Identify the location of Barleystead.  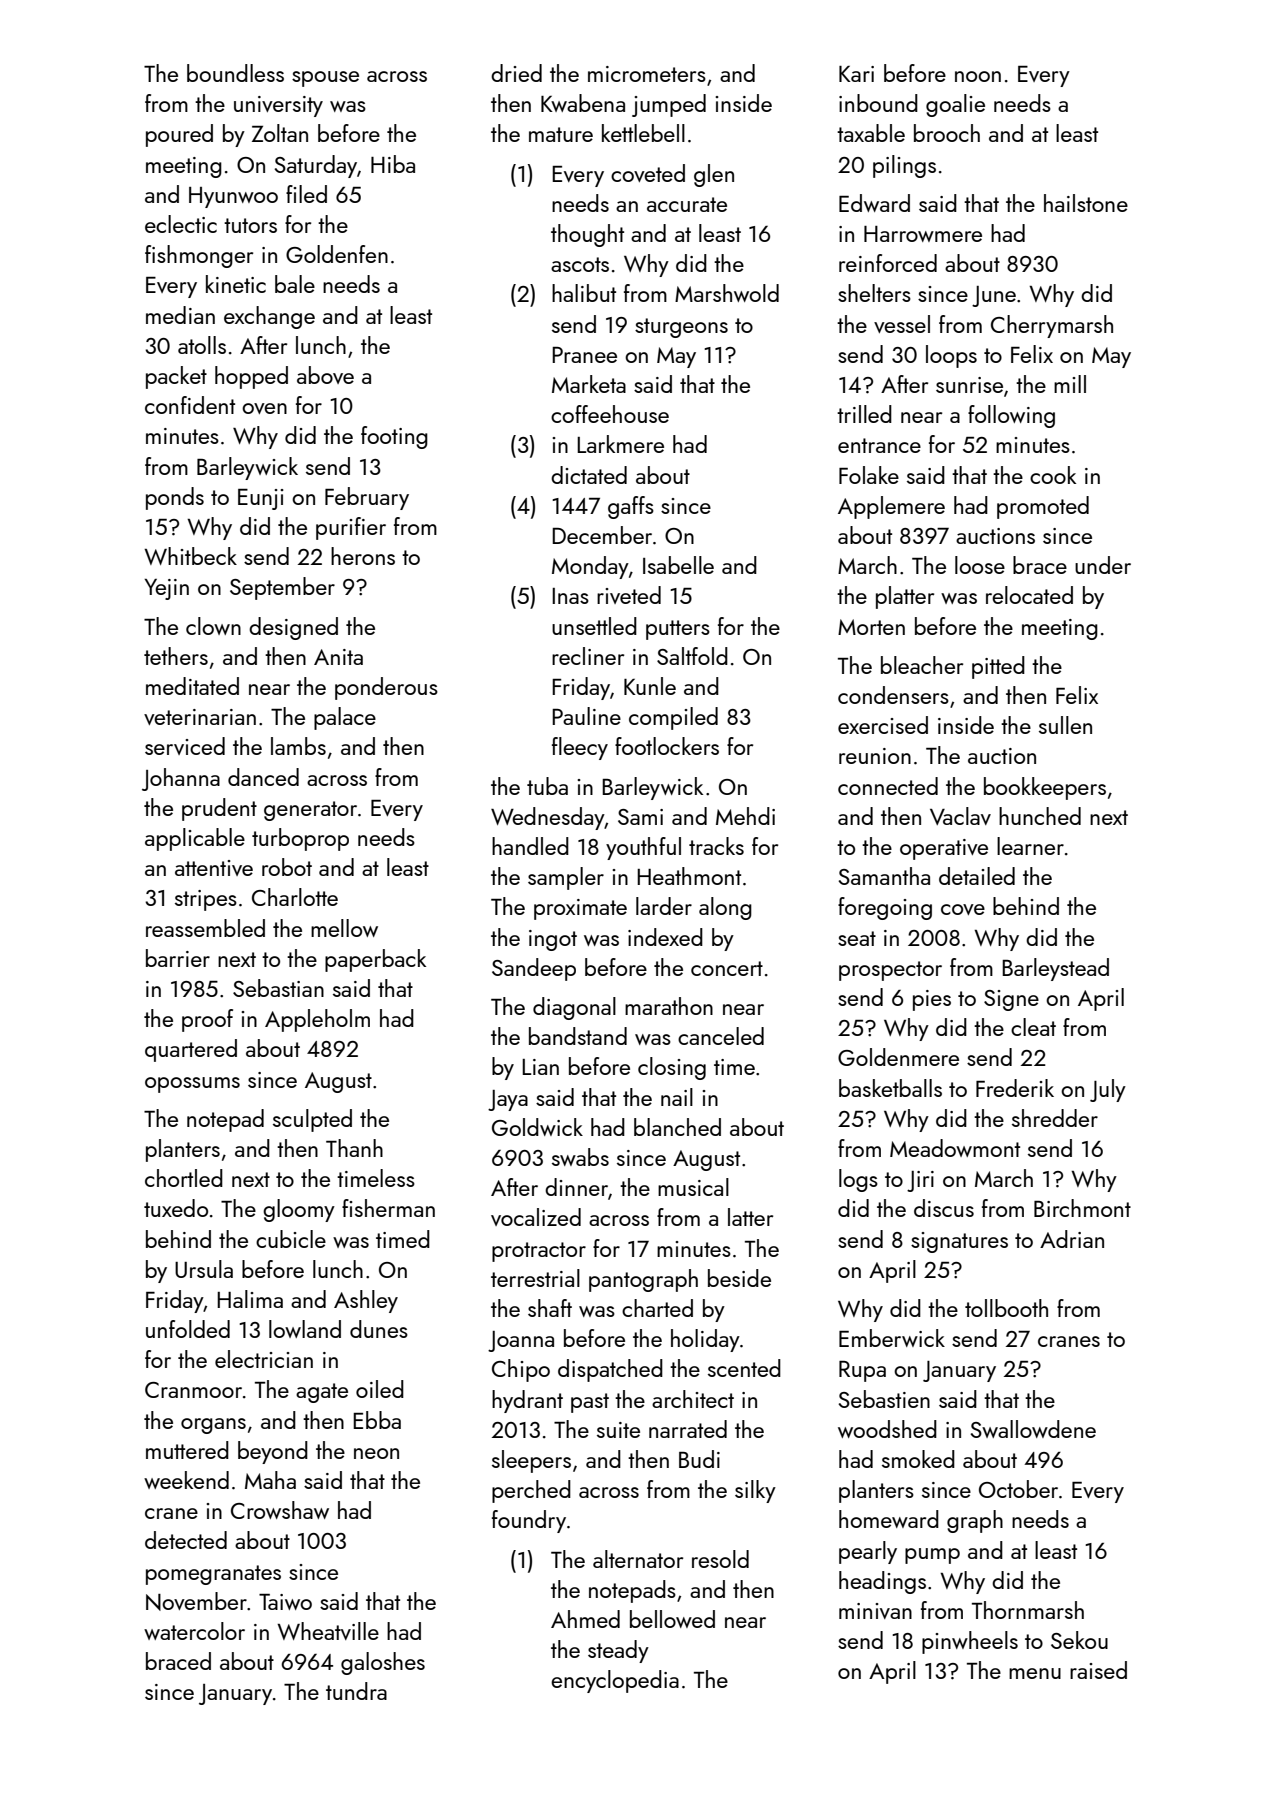
(1055, 969).
